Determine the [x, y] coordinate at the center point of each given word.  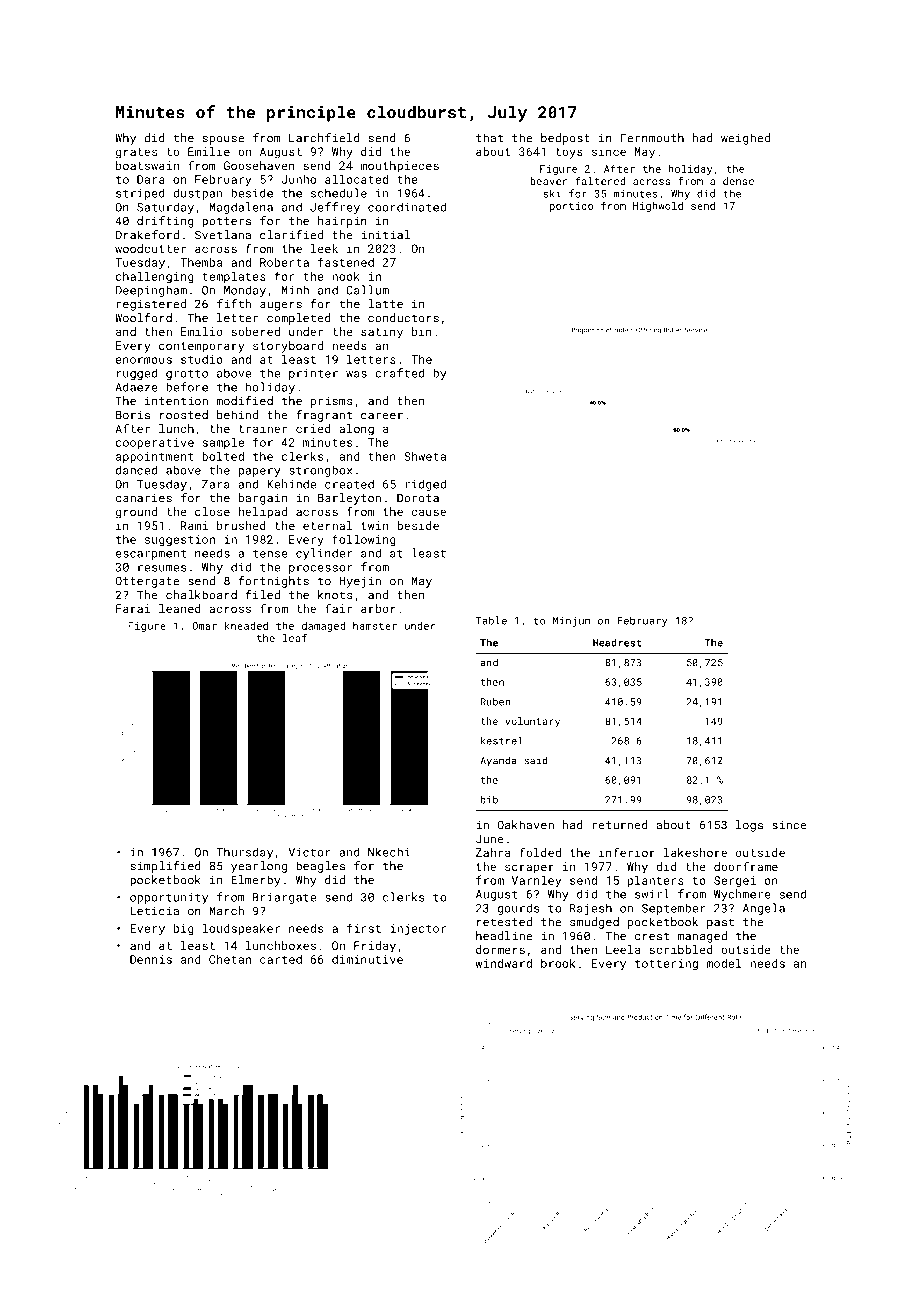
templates [234, 277]
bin [422, 331]
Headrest [617, 642]
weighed [745, 139]
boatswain [147, 165]
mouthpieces [400, 167]
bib [489, 800]
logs [749, 826]
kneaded [246, 625]
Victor [310, 852]
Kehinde [291, 484]
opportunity [169, 898]
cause [429, 512]
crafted [399, 373]
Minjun [571, 622]
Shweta [425, 456]
